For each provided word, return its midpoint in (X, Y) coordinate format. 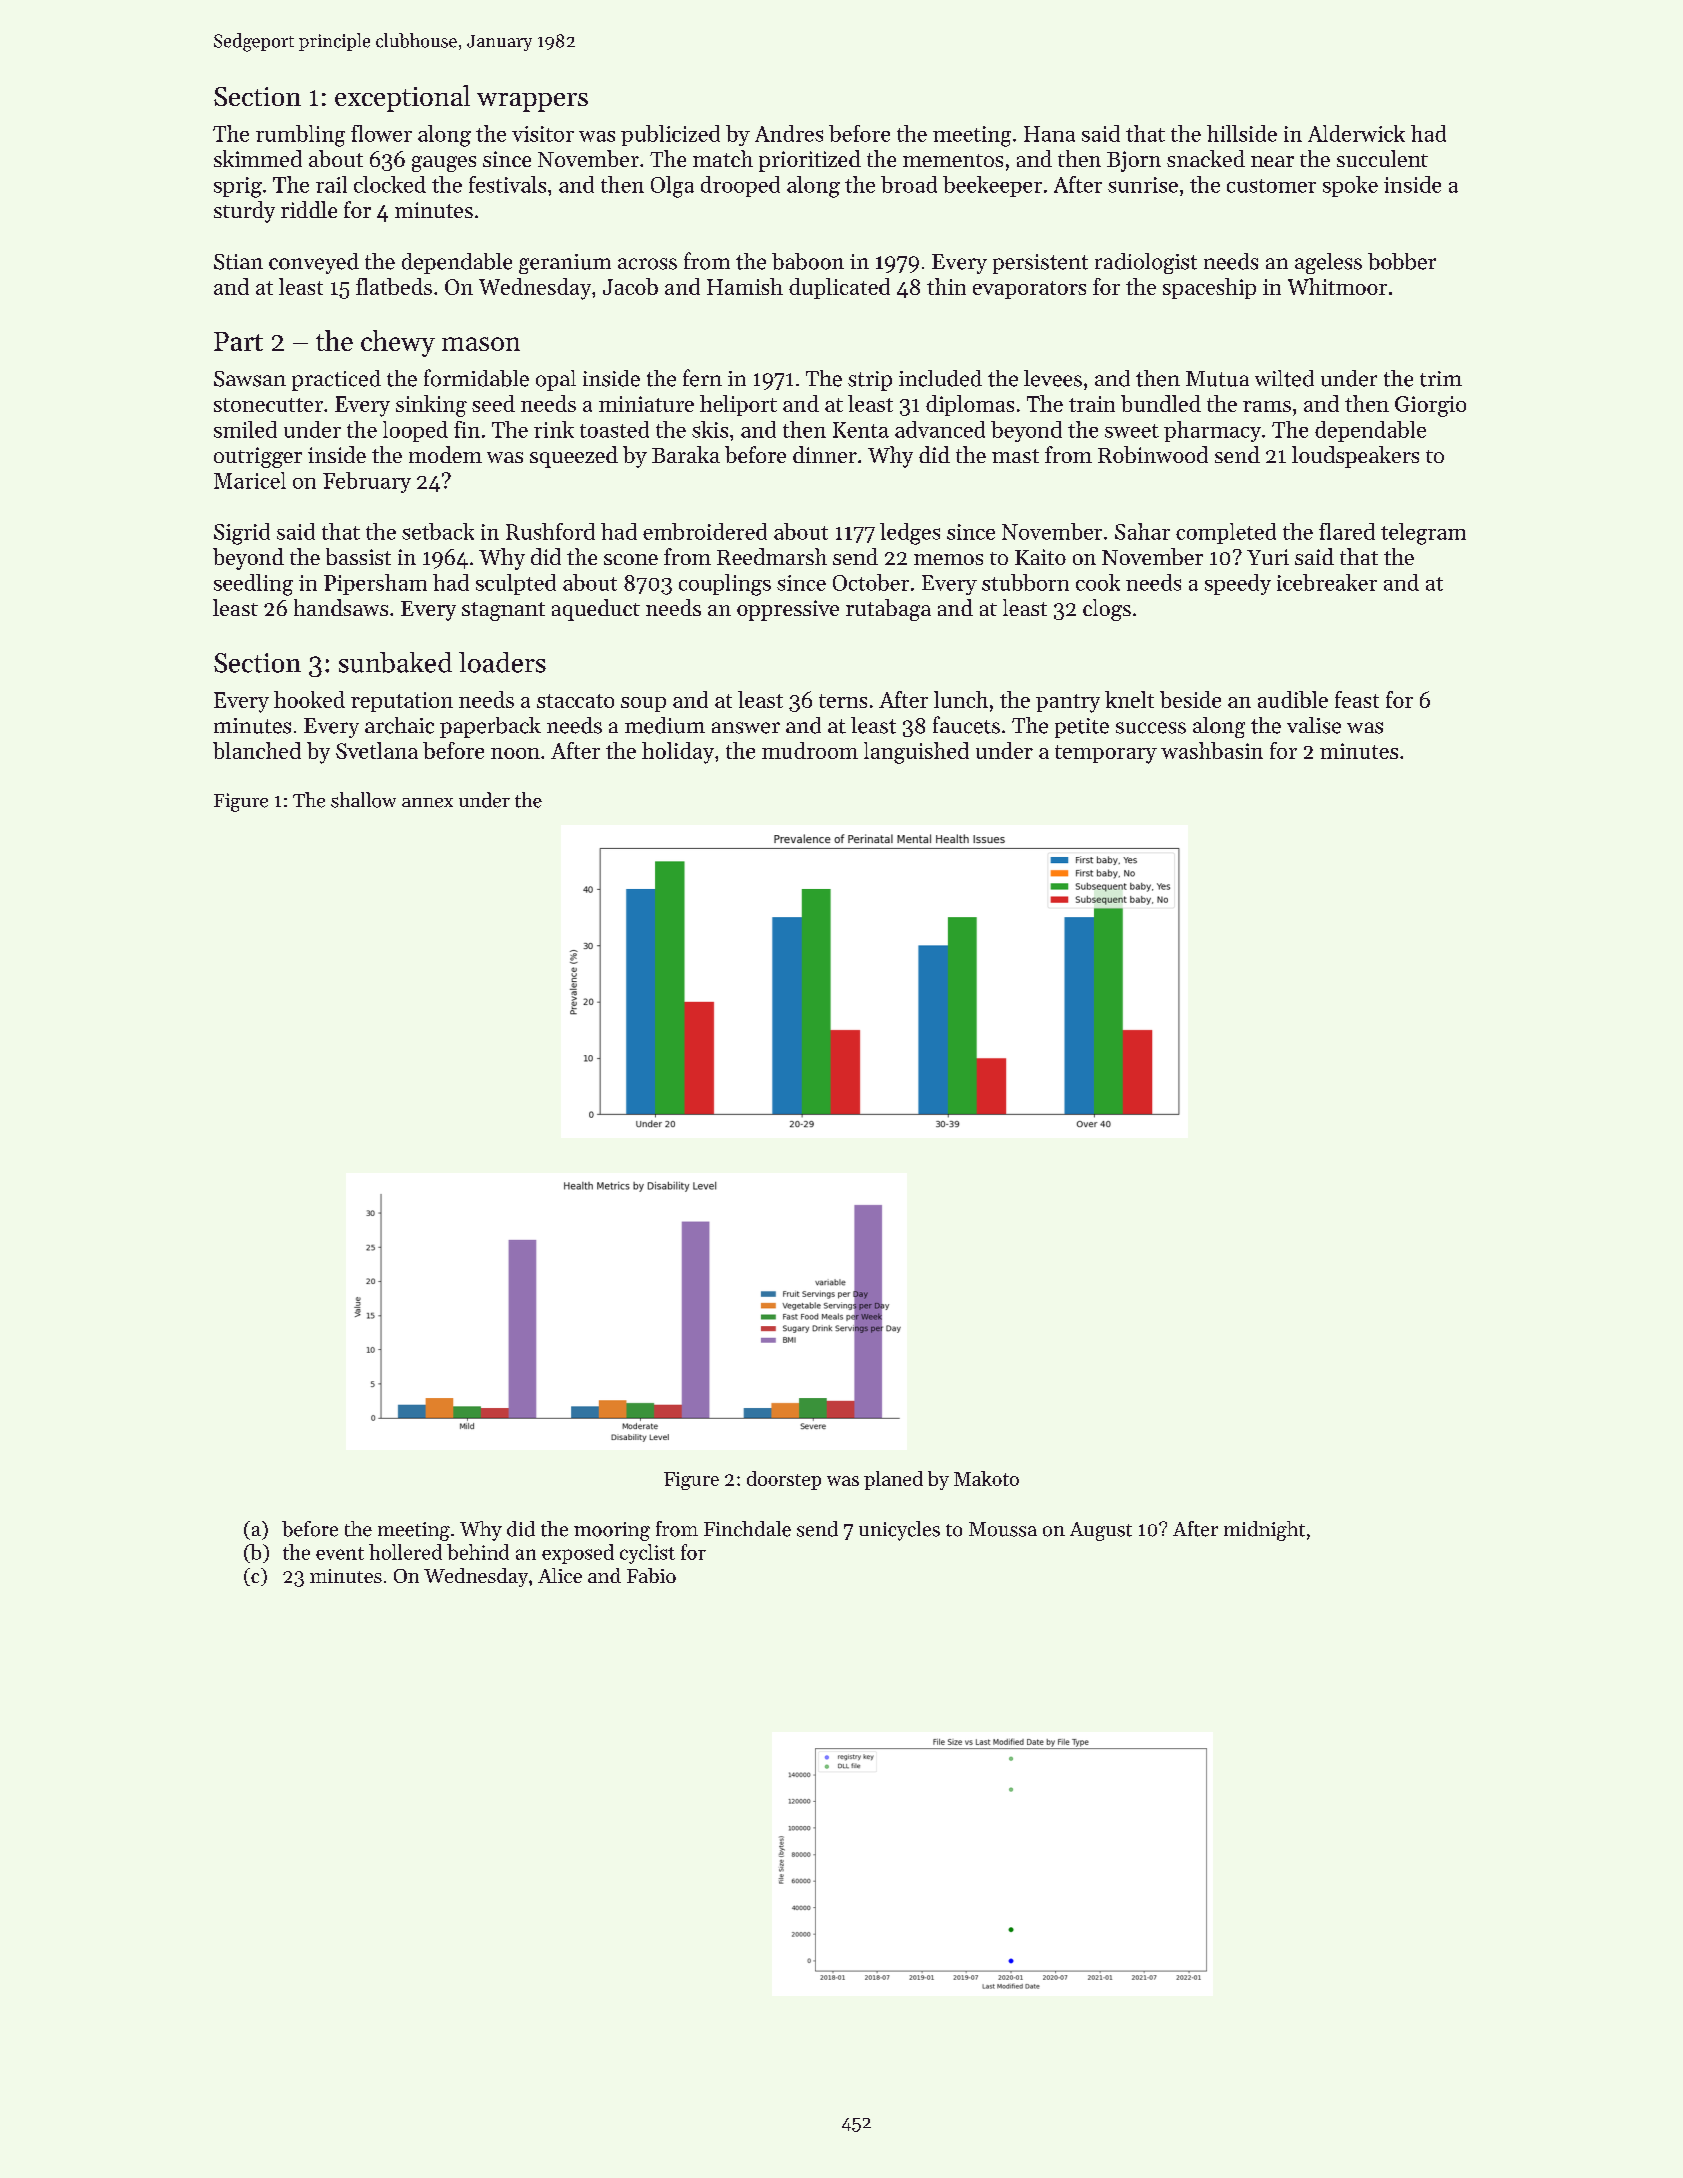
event (340, 1553)
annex (427, 803)
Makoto (986, 1478)
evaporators (1029, 290)
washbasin (1212, 750)
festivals (507, 184)
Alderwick (1356, 133)
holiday (678, 753)
